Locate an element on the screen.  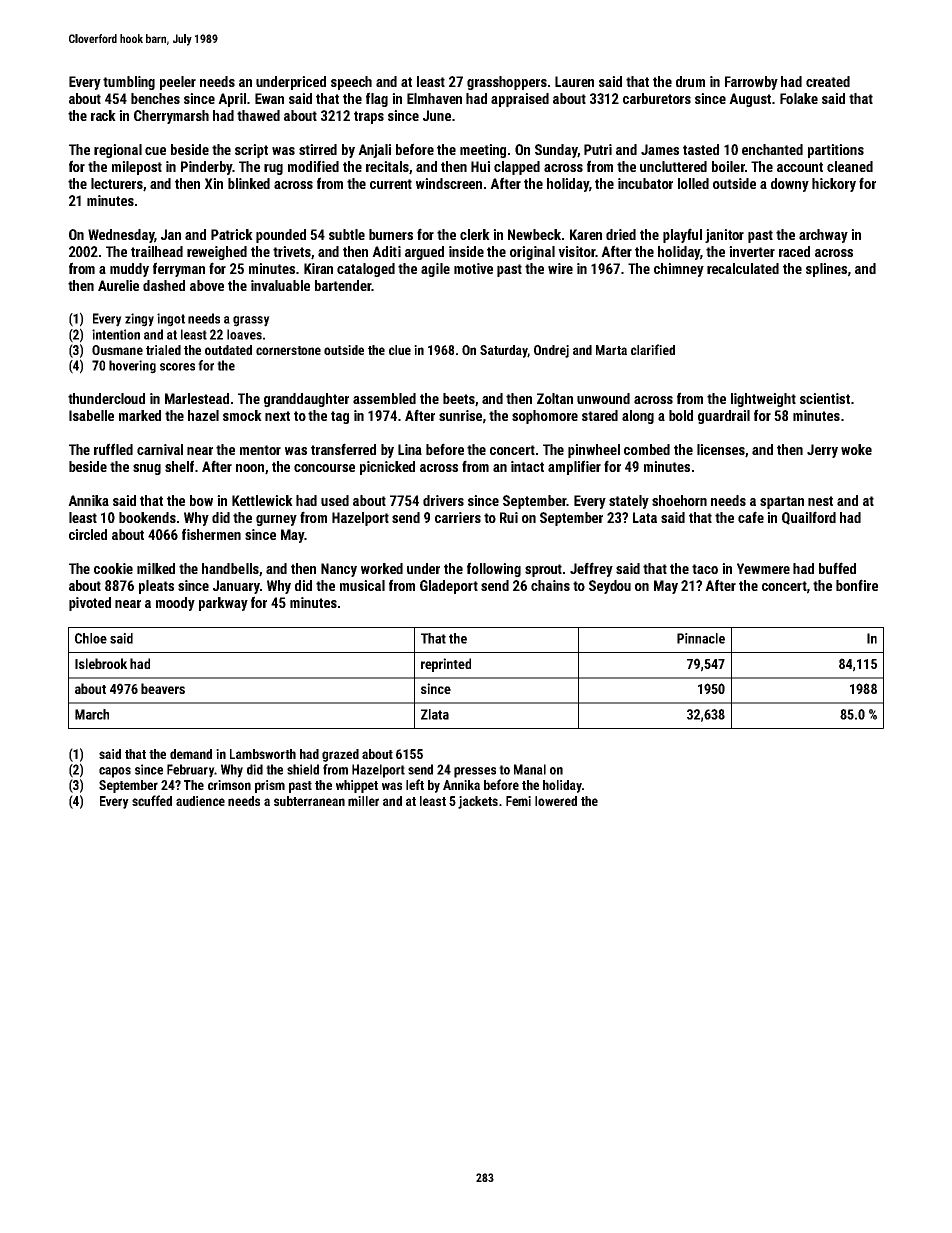
tumbling is located at coordinates (129, 83).
